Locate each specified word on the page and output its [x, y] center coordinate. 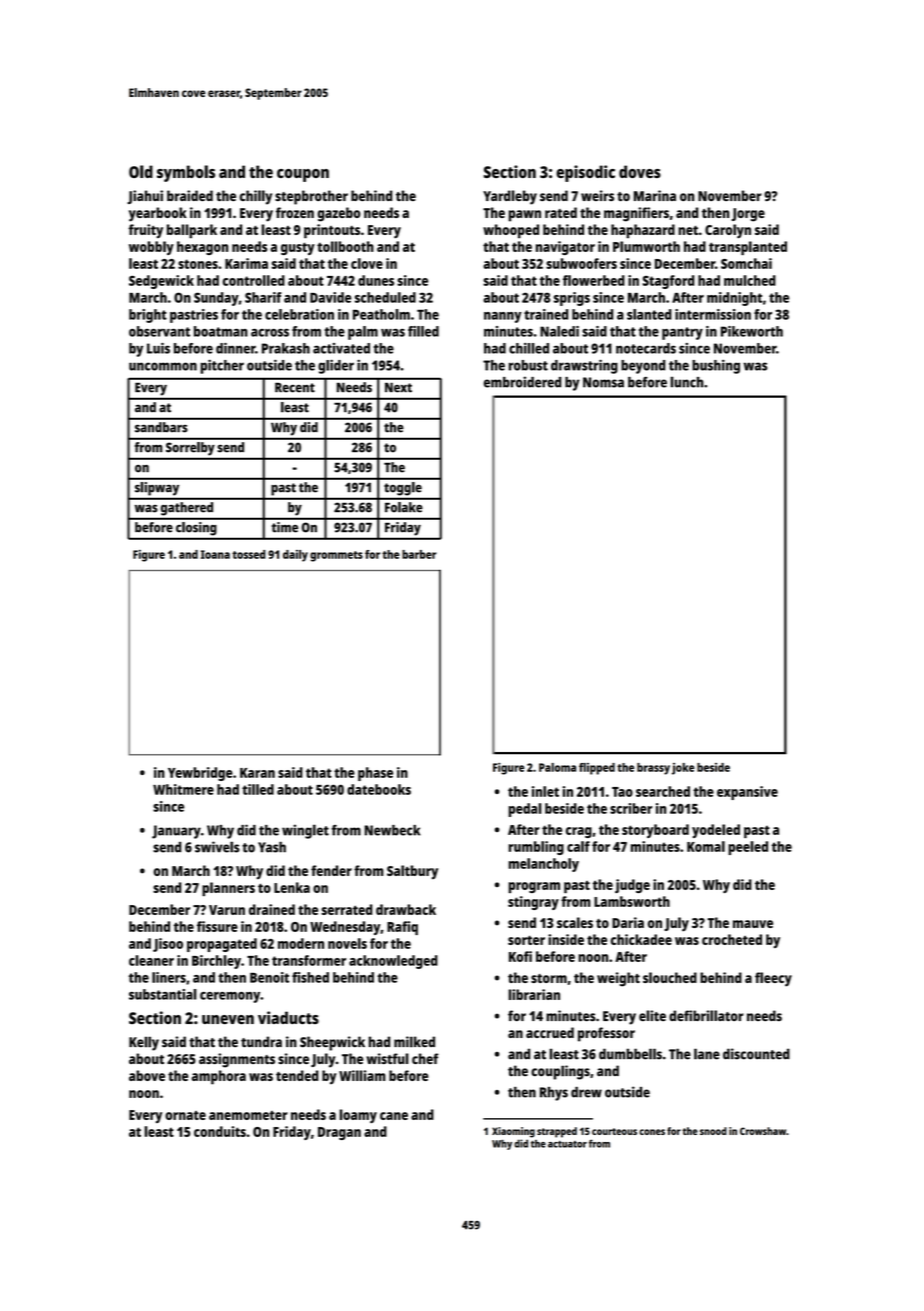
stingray [533, 903]
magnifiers [636, 214]
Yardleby [510, 197]
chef [425, 1058]
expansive [747, 793]
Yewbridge [200, 774]
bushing [716, 366]
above [147, 1075]
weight [618, 979]
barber [419, 554]
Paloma [557, 767]
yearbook [158, 214]
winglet [305, 831]
